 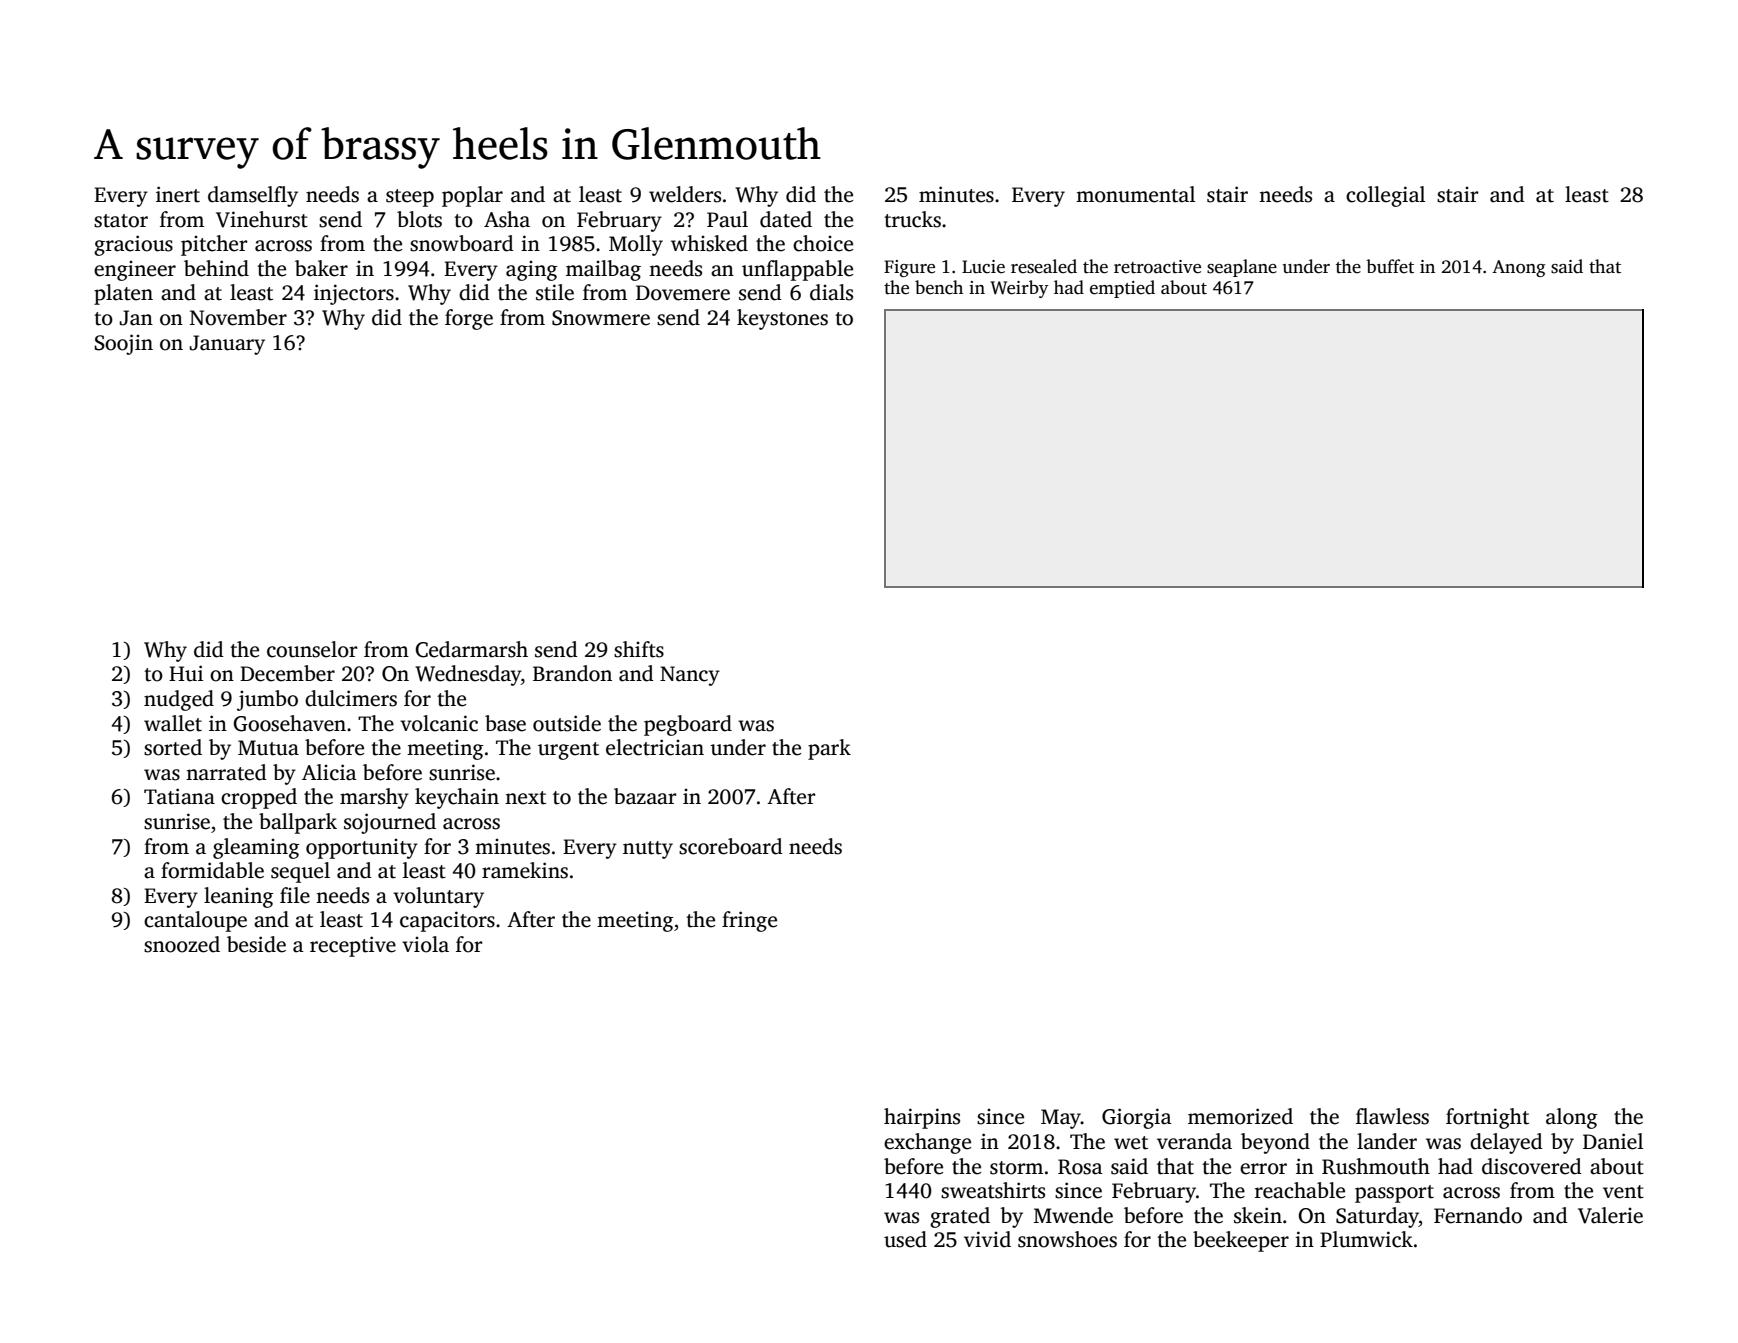 I want to click on fringe, so click(x=749, y=921).
